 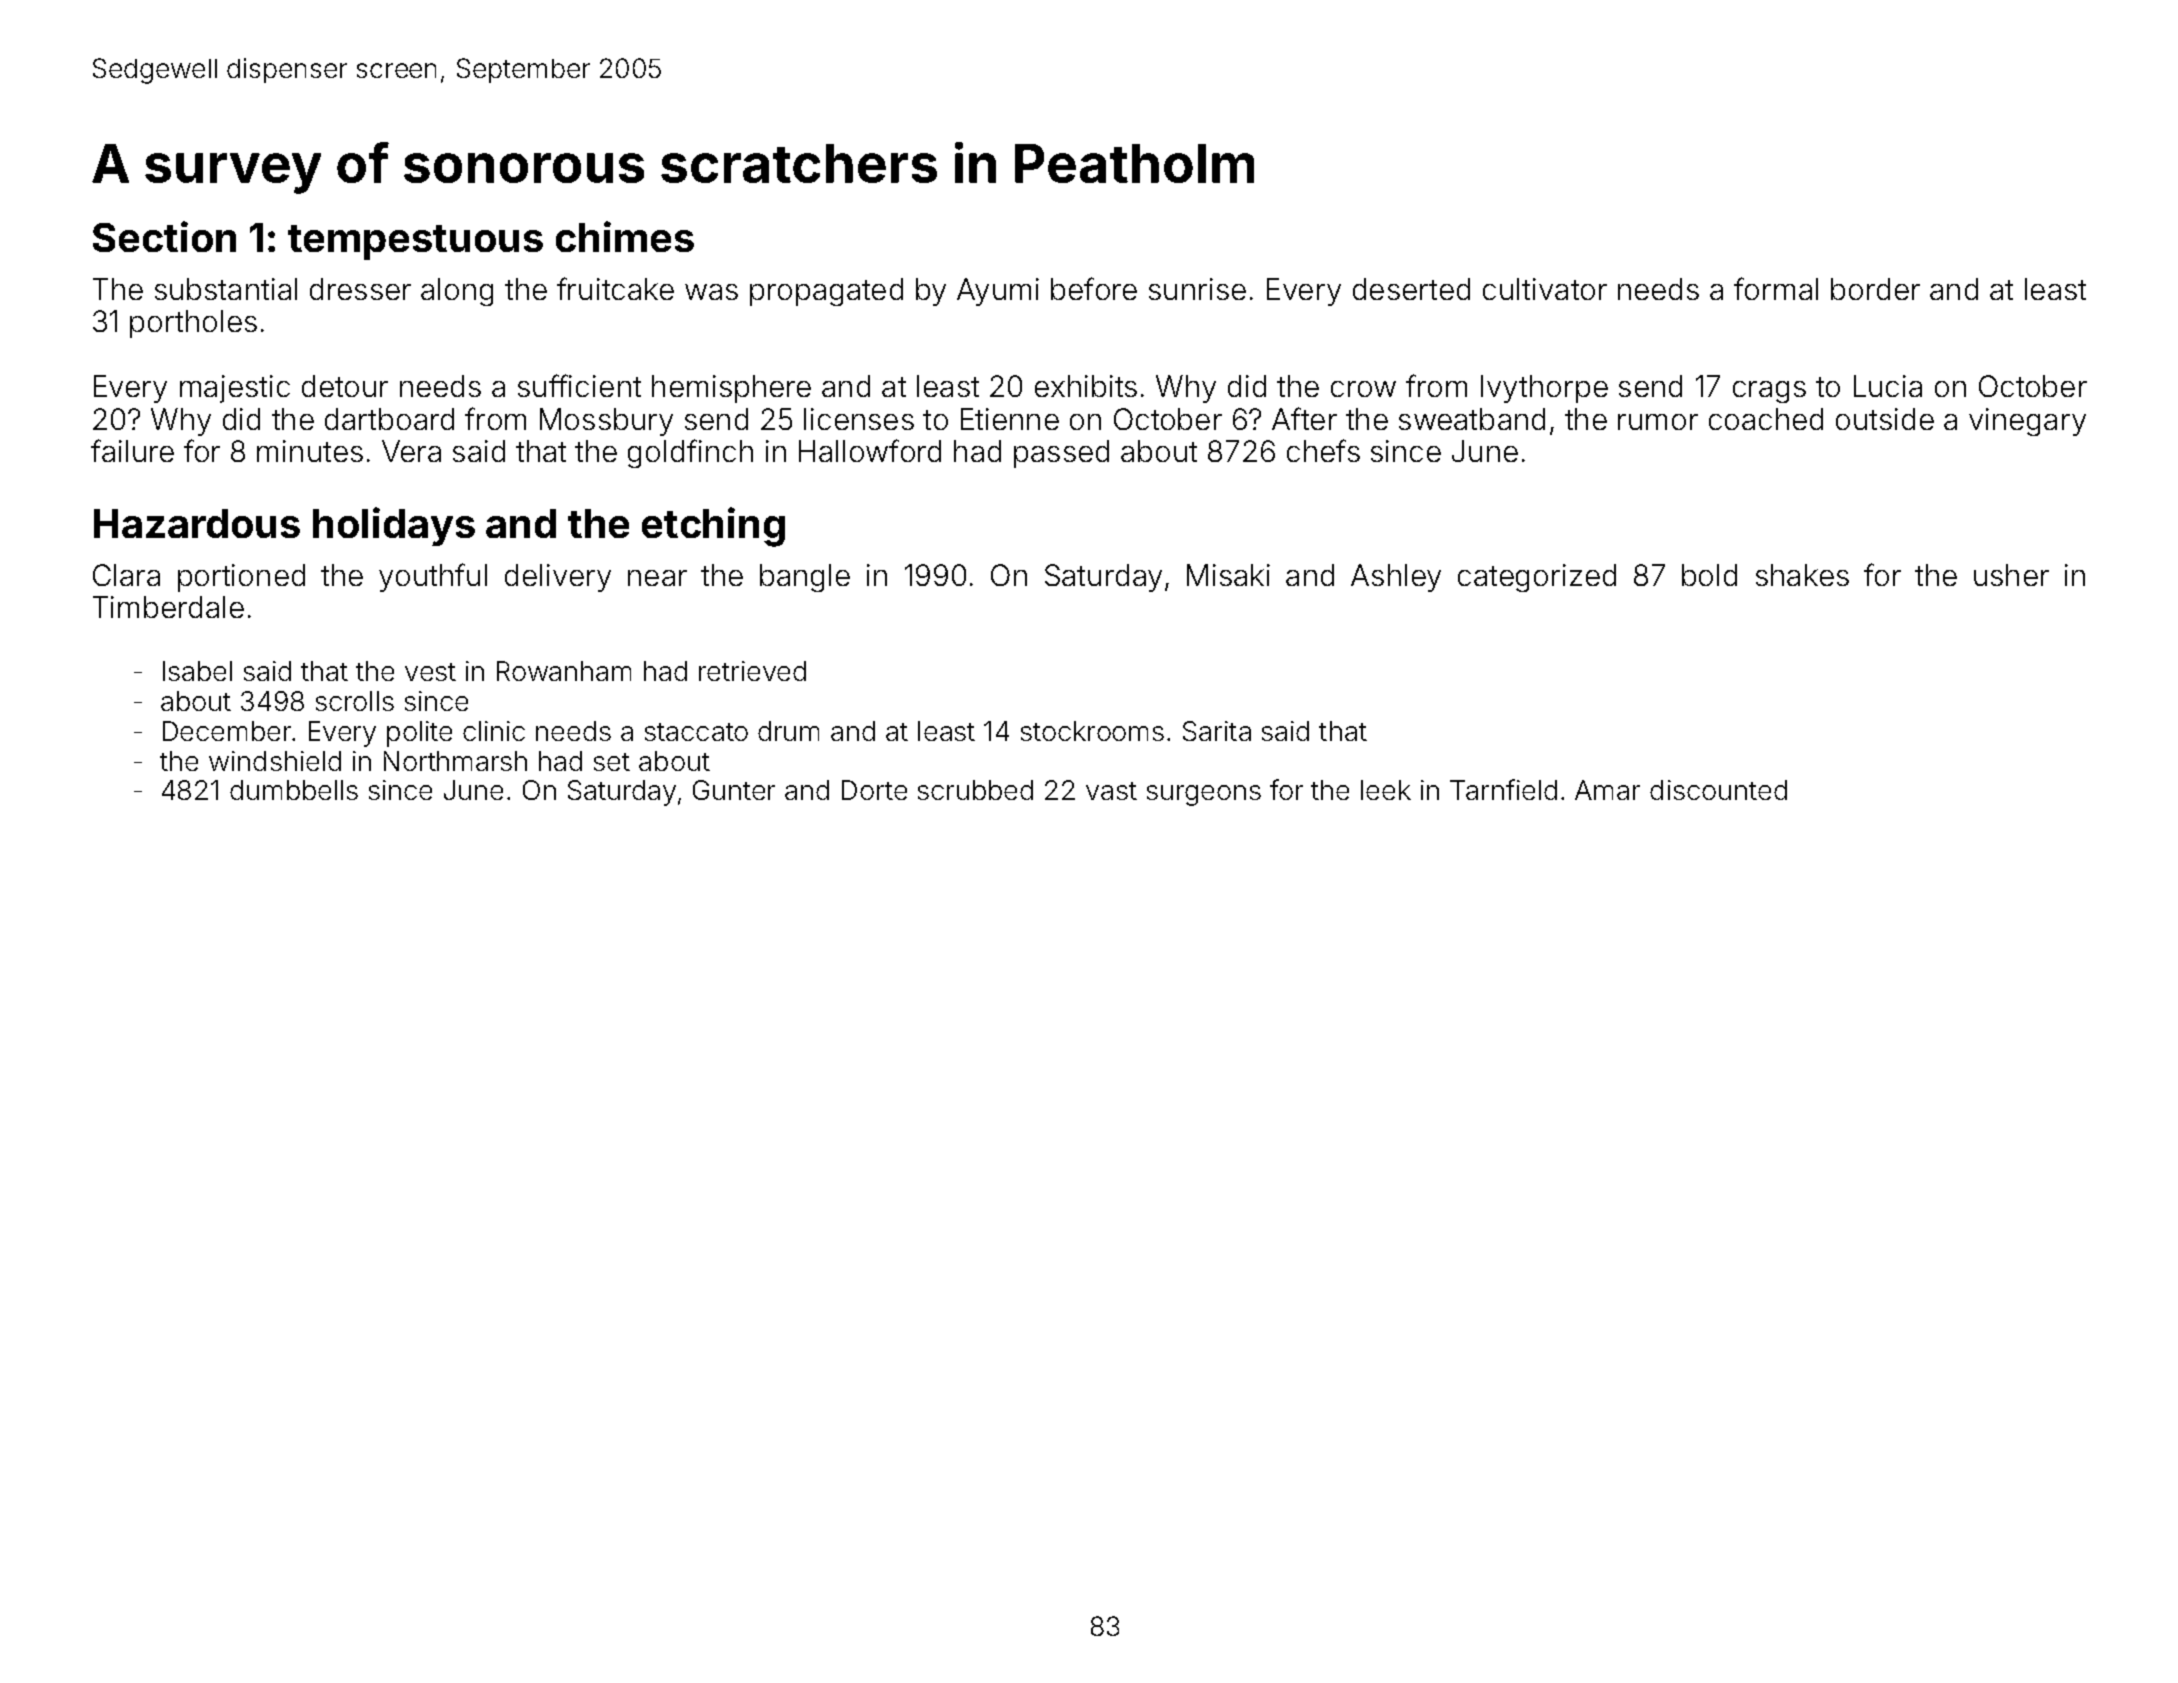 I want to click on chimes, so click(x=625, y=236).
